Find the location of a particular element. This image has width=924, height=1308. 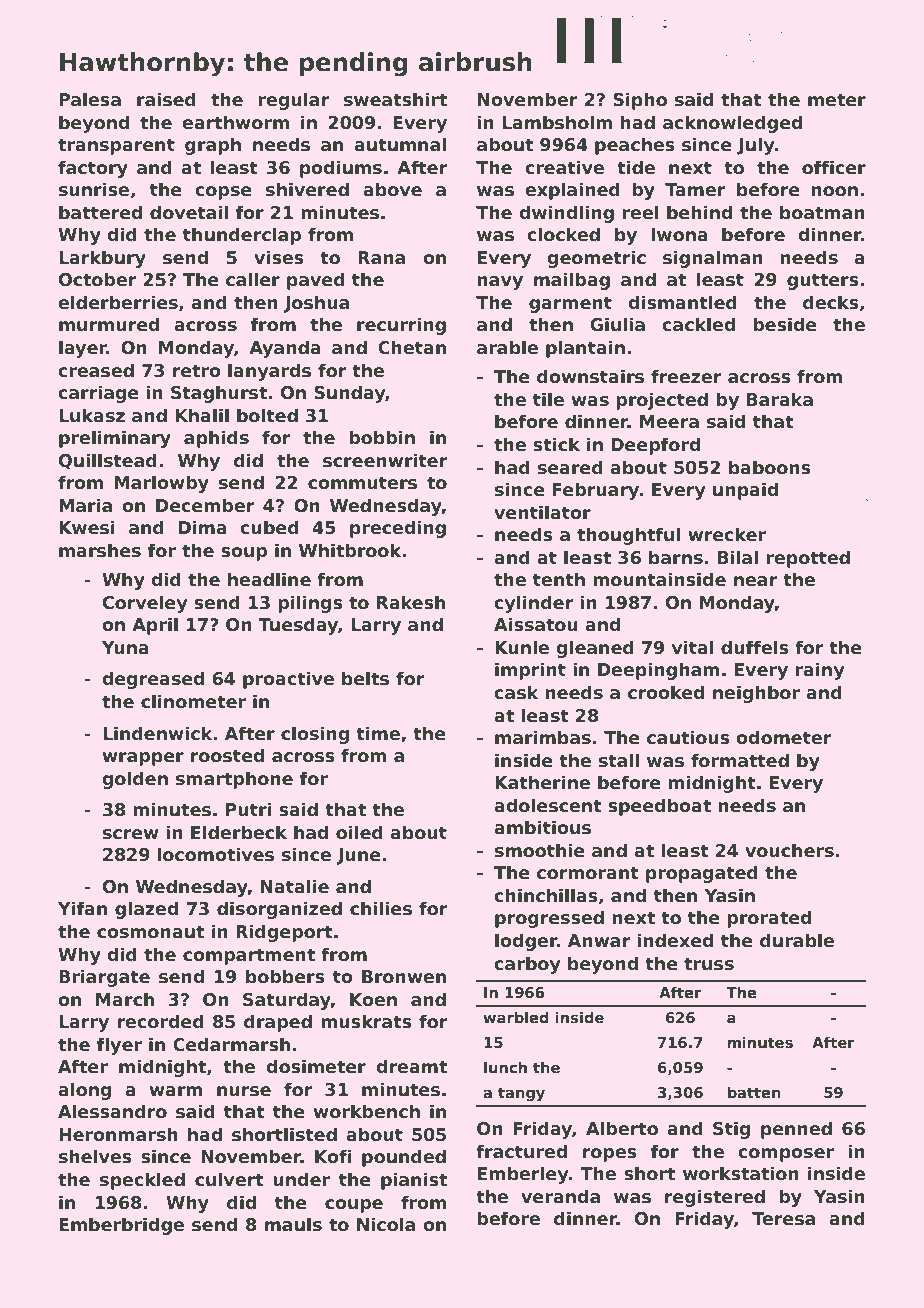

battered is located at coordinates (100, 212).
